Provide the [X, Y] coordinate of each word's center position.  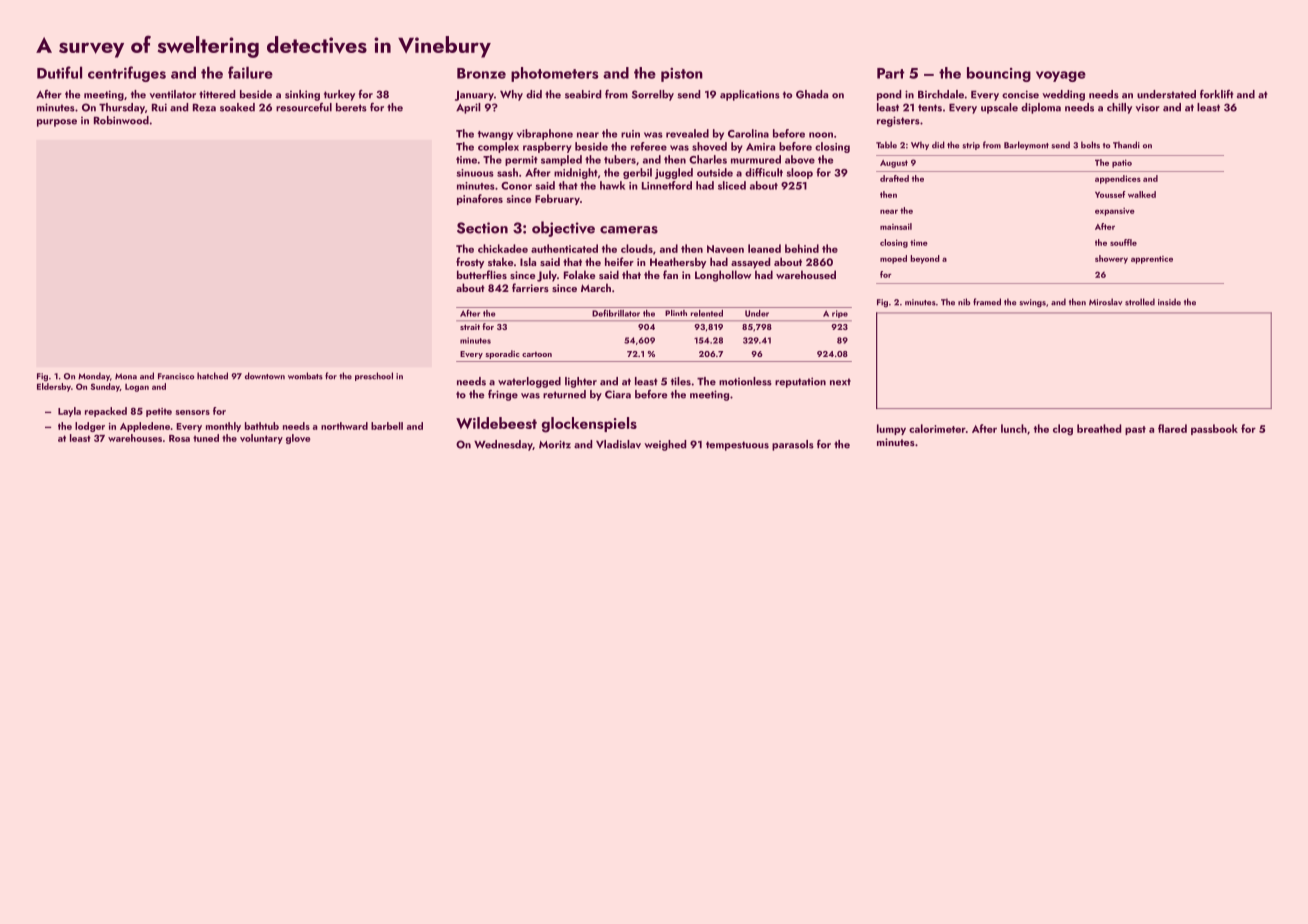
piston [682, 75]
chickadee [503, 248]
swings [1032, 303]
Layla [69, 412]
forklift [1216, 94]
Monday [94, 376]
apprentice [1152, 260]
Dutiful [59, 72]
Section [482, 228]
